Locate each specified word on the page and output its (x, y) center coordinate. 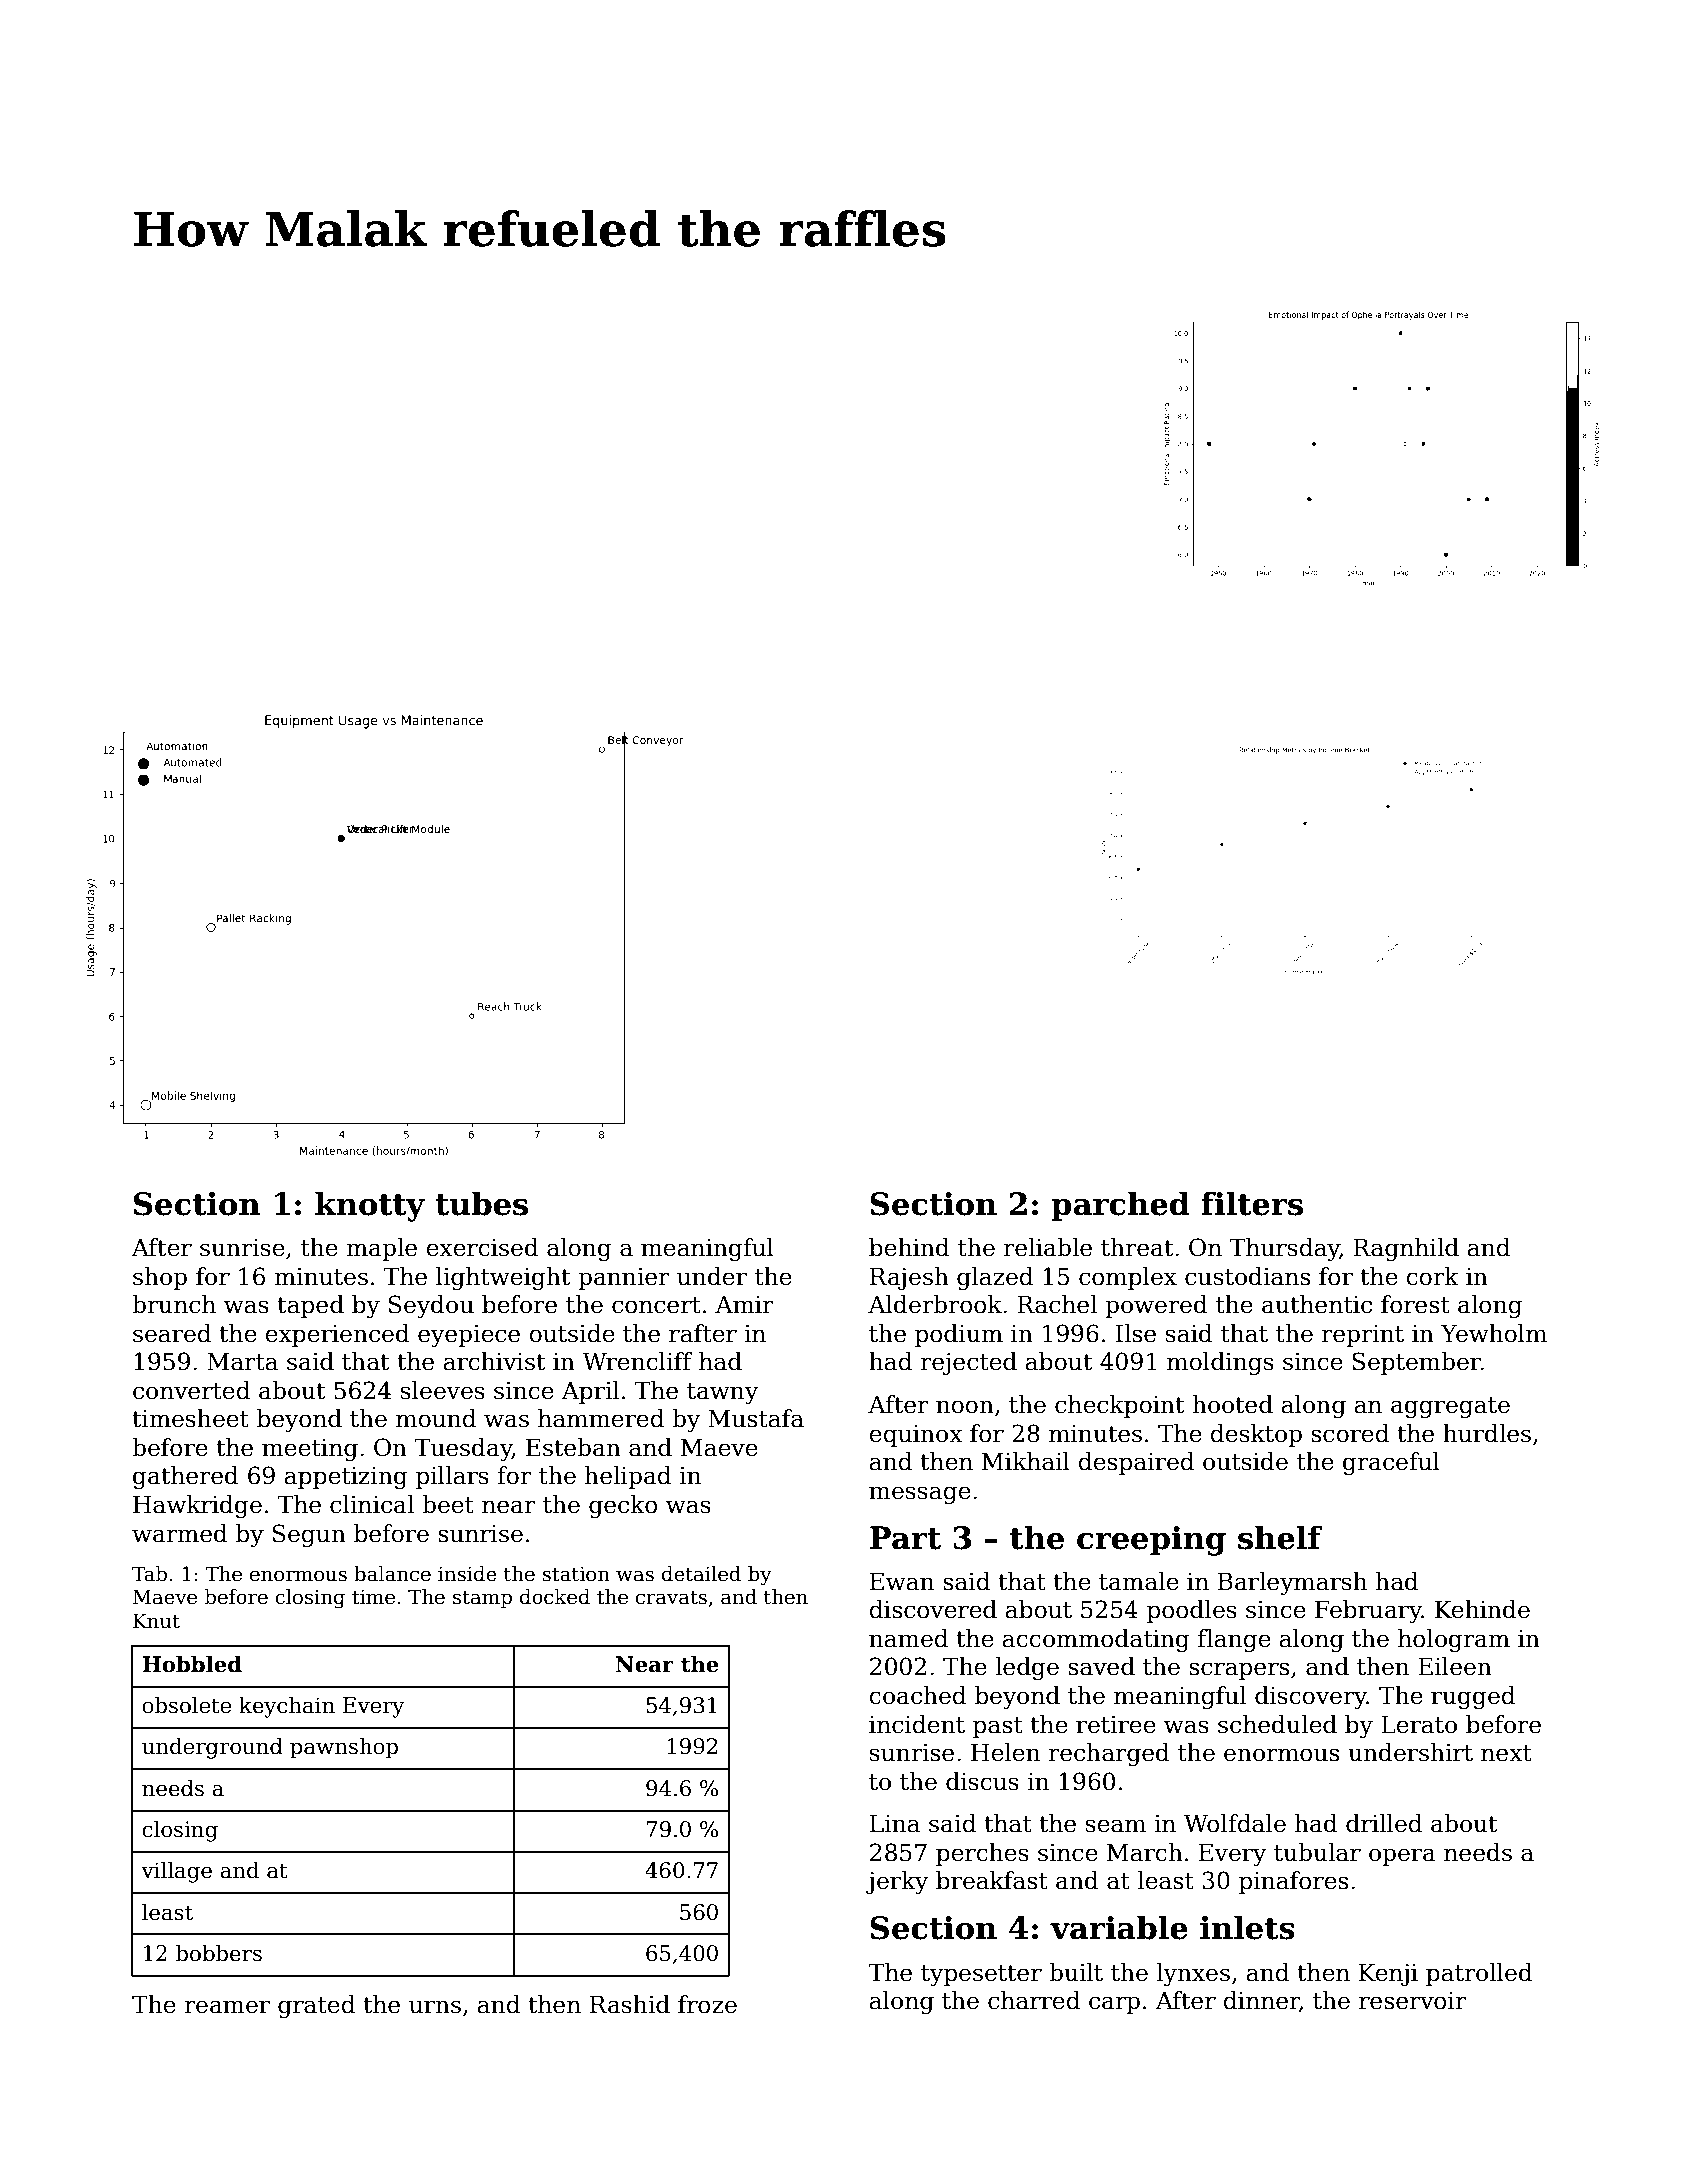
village (176, 1872)
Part (905, 1538)
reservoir (1413, 2001)
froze (707, 2004)
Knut (156, 1621)
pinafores (1293, 1882)
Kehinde (1482, 1609)
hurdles (1487, 1433)
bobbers (219, 1953)
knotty (370, 1206)
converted (191, 1390)
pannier (624, 1279)
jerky (897, 1882)
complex (1128, 1278)
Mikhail (1026, 1461)
